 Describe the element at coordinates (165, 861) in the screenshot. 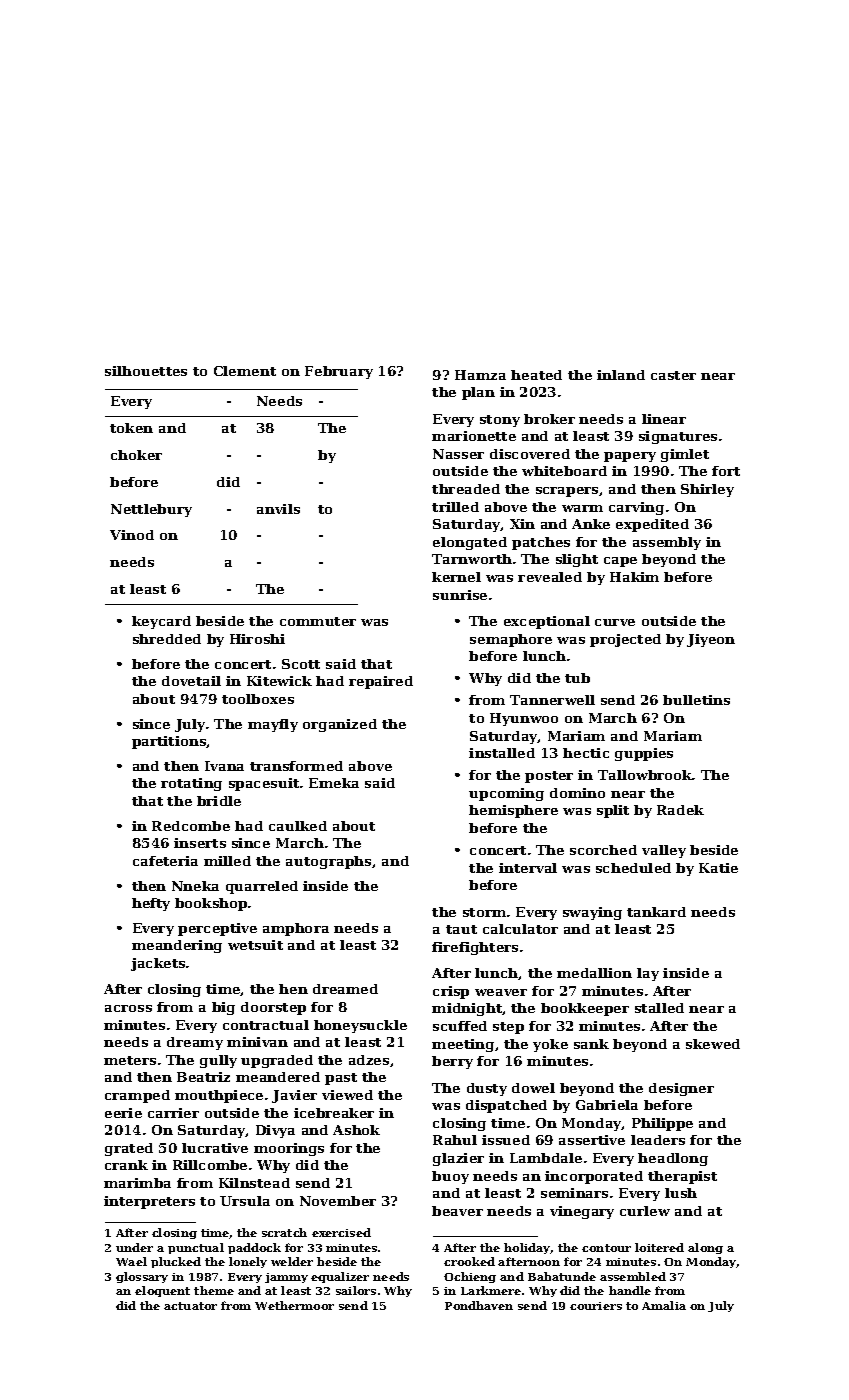

I see `cafeteria` at that location.
